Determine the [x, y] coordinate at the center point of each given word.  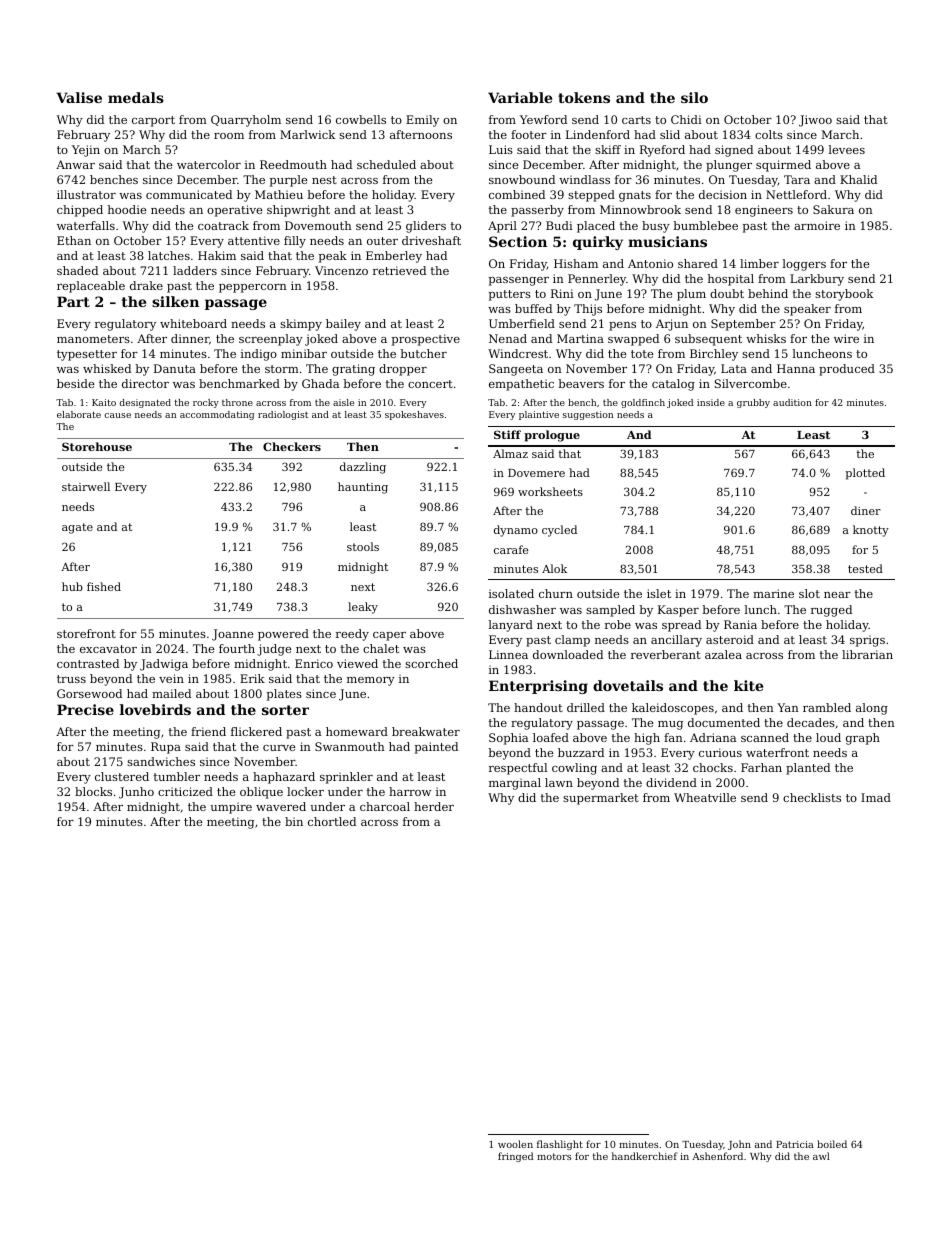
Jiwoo [815, 121]
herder [434, 806]
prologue [552, 436]
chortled [332, 821]
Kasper [678, 611]
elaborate [79, 414]
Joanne [232, 635]
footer [529, 134]
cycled [559, 531]
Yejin [86, 151]
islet [659, 593]
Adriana [713, 737]
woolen [515, 1144]
